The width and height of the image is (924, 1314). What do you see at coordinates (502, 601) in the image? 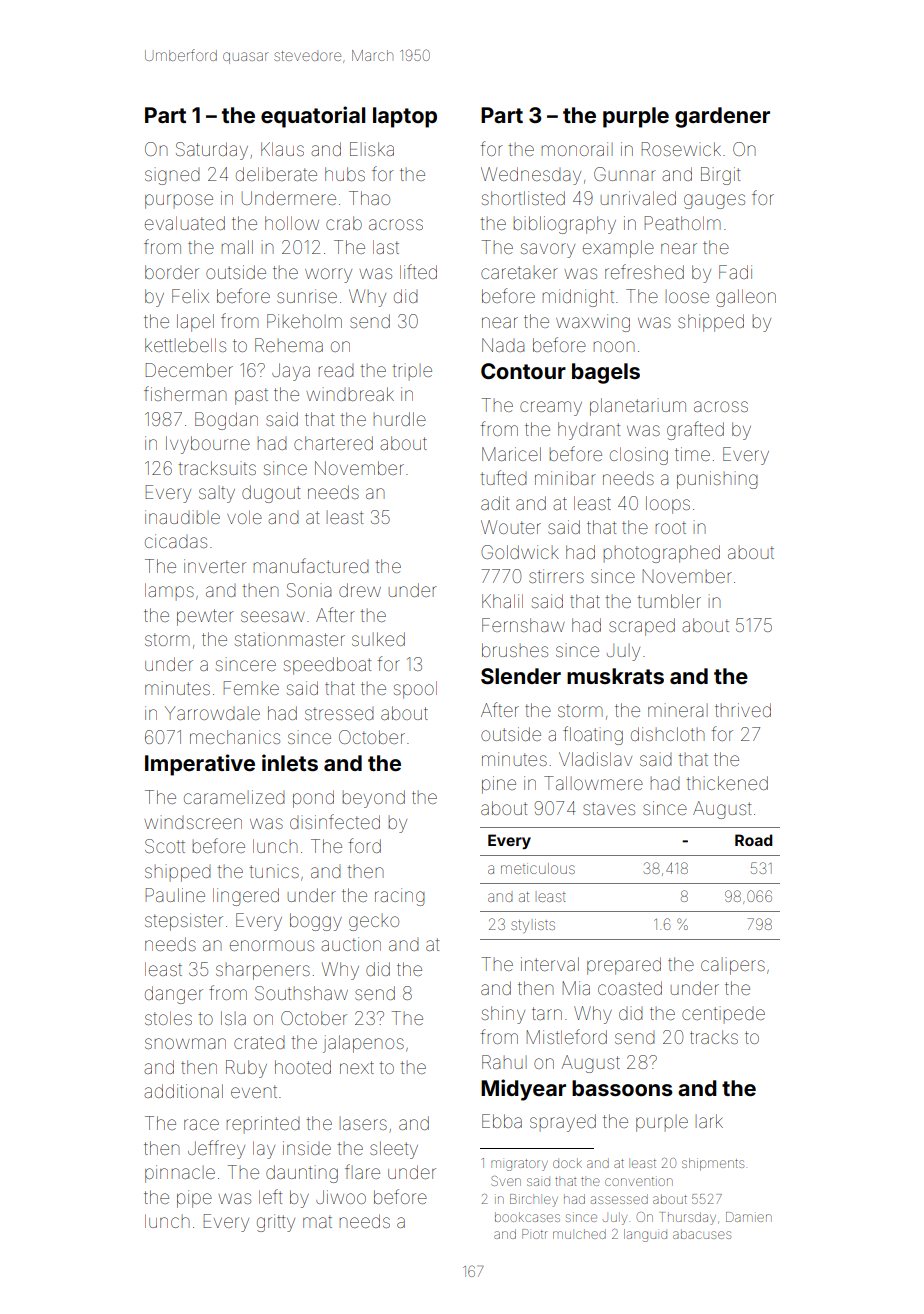
I see `Khalil` at bounding box center [502, 601].
